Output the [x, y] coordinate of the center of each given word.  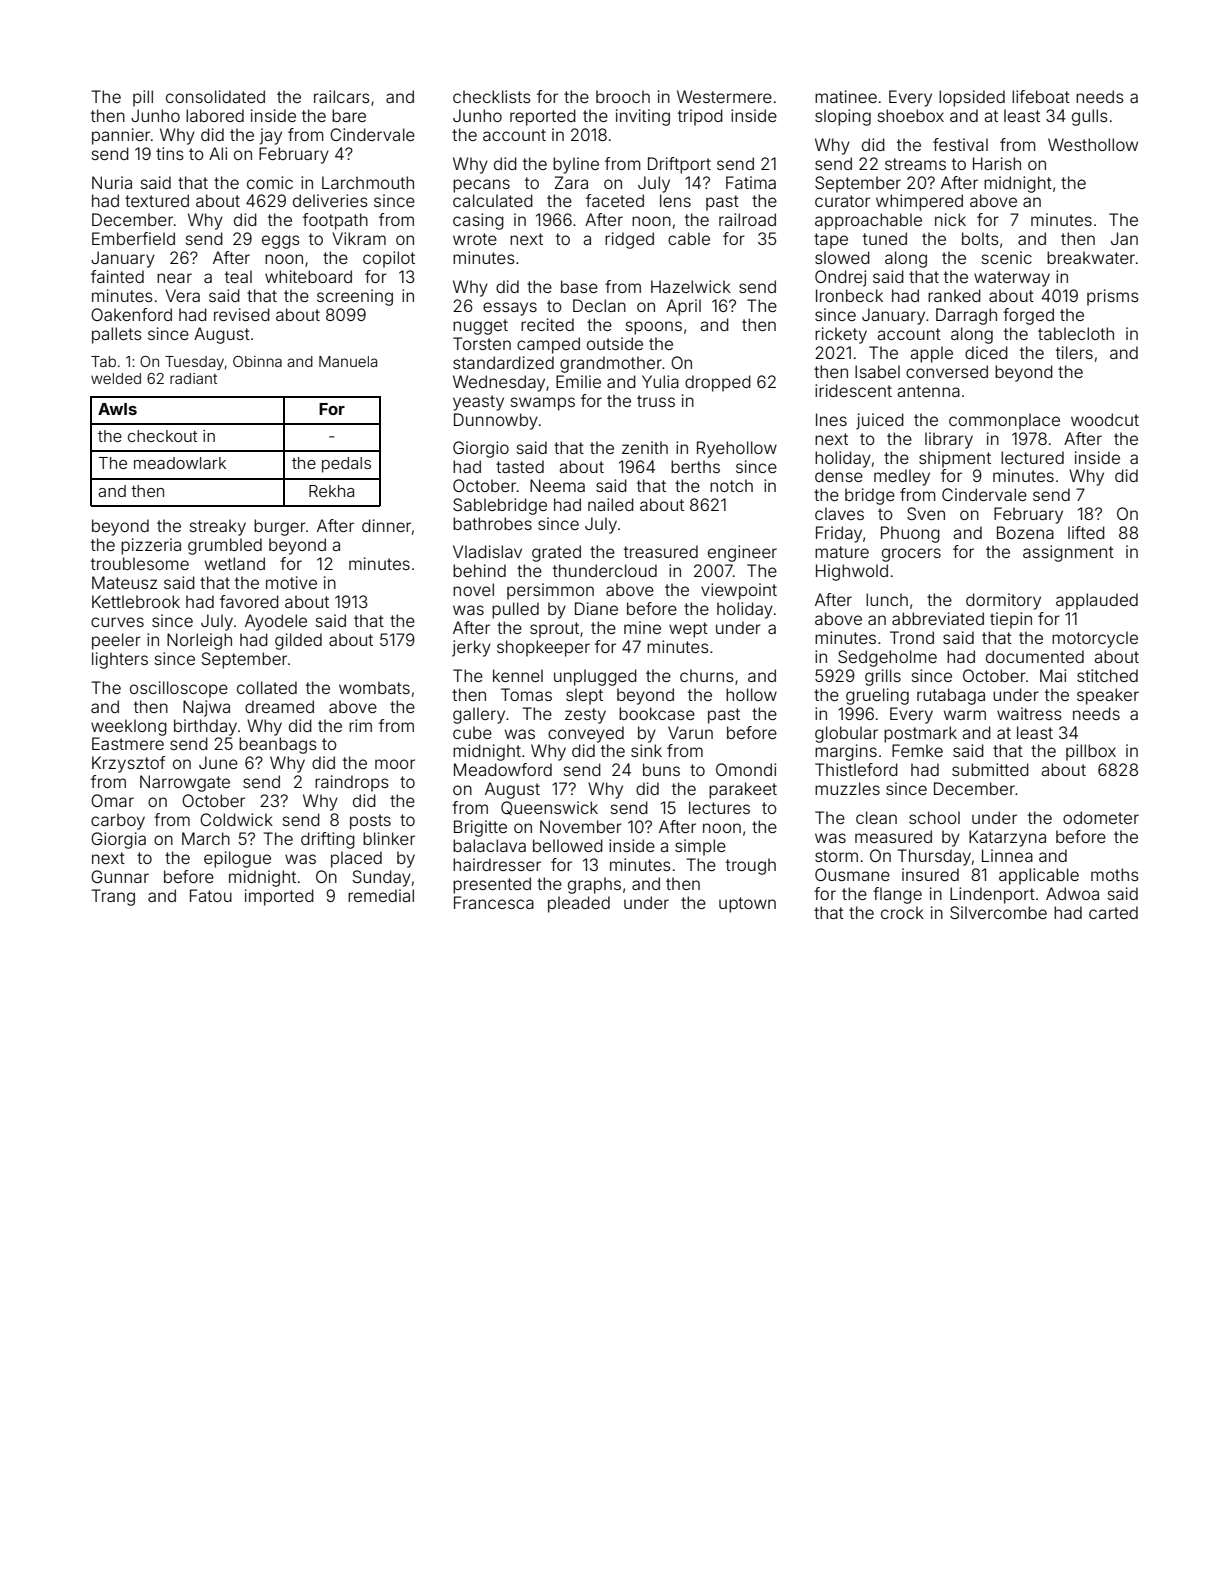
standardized [503, 362]
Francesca [494, 902]
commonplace [1004, 421]
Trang [113, 897]
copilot [389, 259]
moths [1115, 874]
